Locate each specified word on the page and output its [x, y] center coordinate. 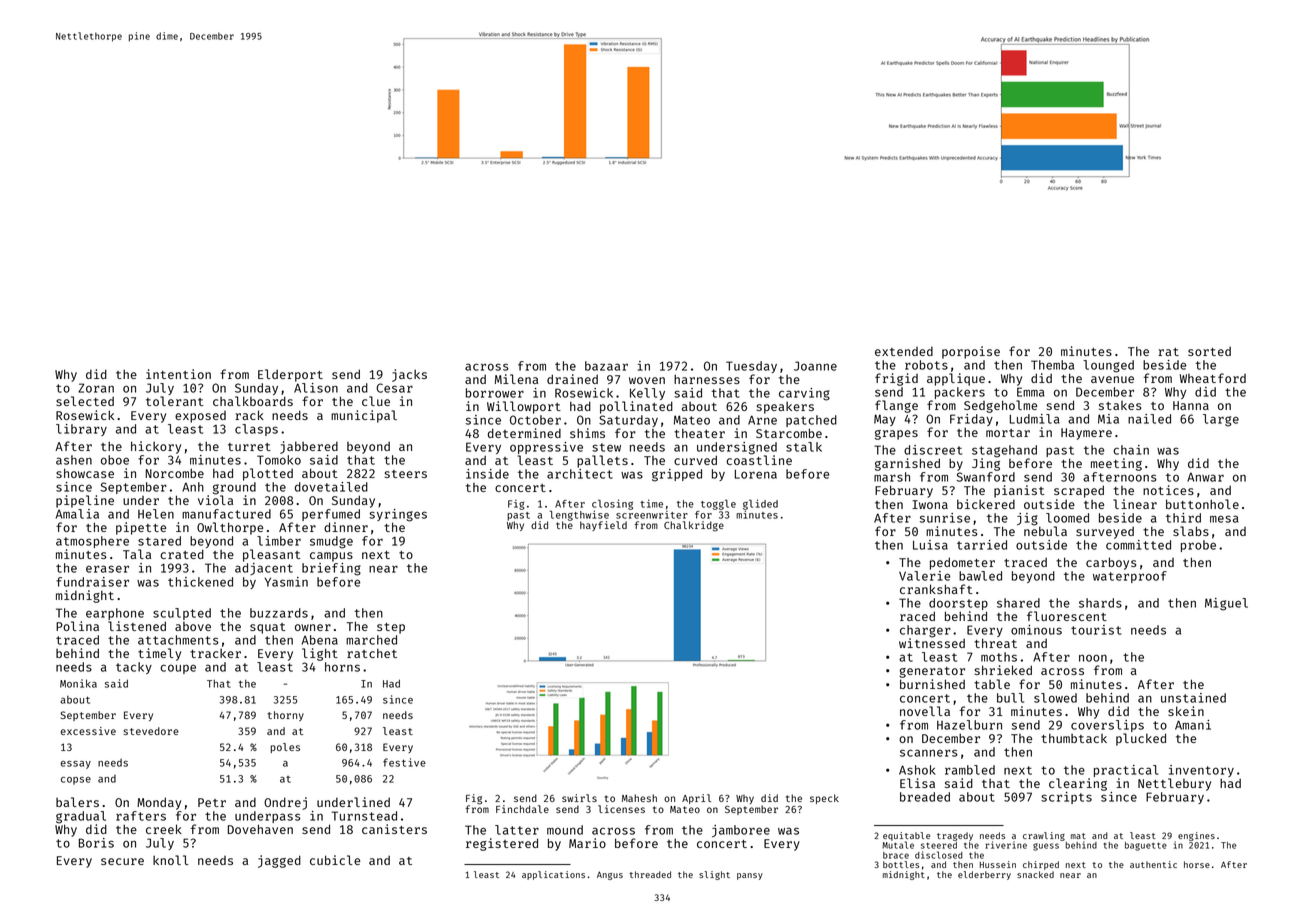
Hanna [1191, 405]
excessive [88, 731]
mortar [1008, 433]
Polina [77, 626]
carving [804, 394]
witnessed [932, 643]
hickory [156, 447]
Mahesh [639, 798]
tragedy [955, 836]
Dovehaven [260, 829]
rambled [970, 770]
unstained [1193, 698]
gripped [677, 475]
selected [85, 401]
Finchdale [522, 809]
